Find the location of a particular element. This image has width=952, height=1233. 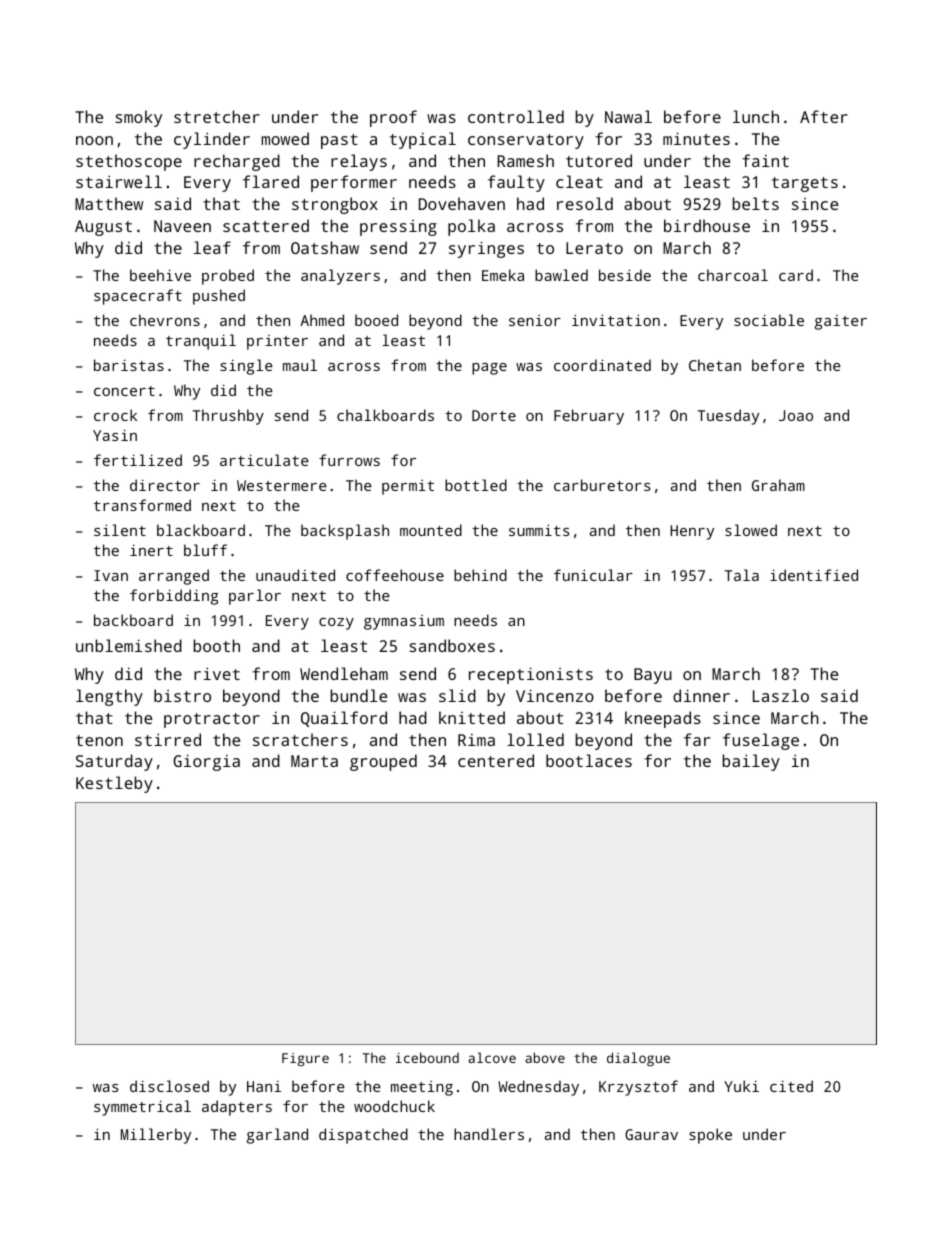

stretcher is located at coordinates (217, 116).
